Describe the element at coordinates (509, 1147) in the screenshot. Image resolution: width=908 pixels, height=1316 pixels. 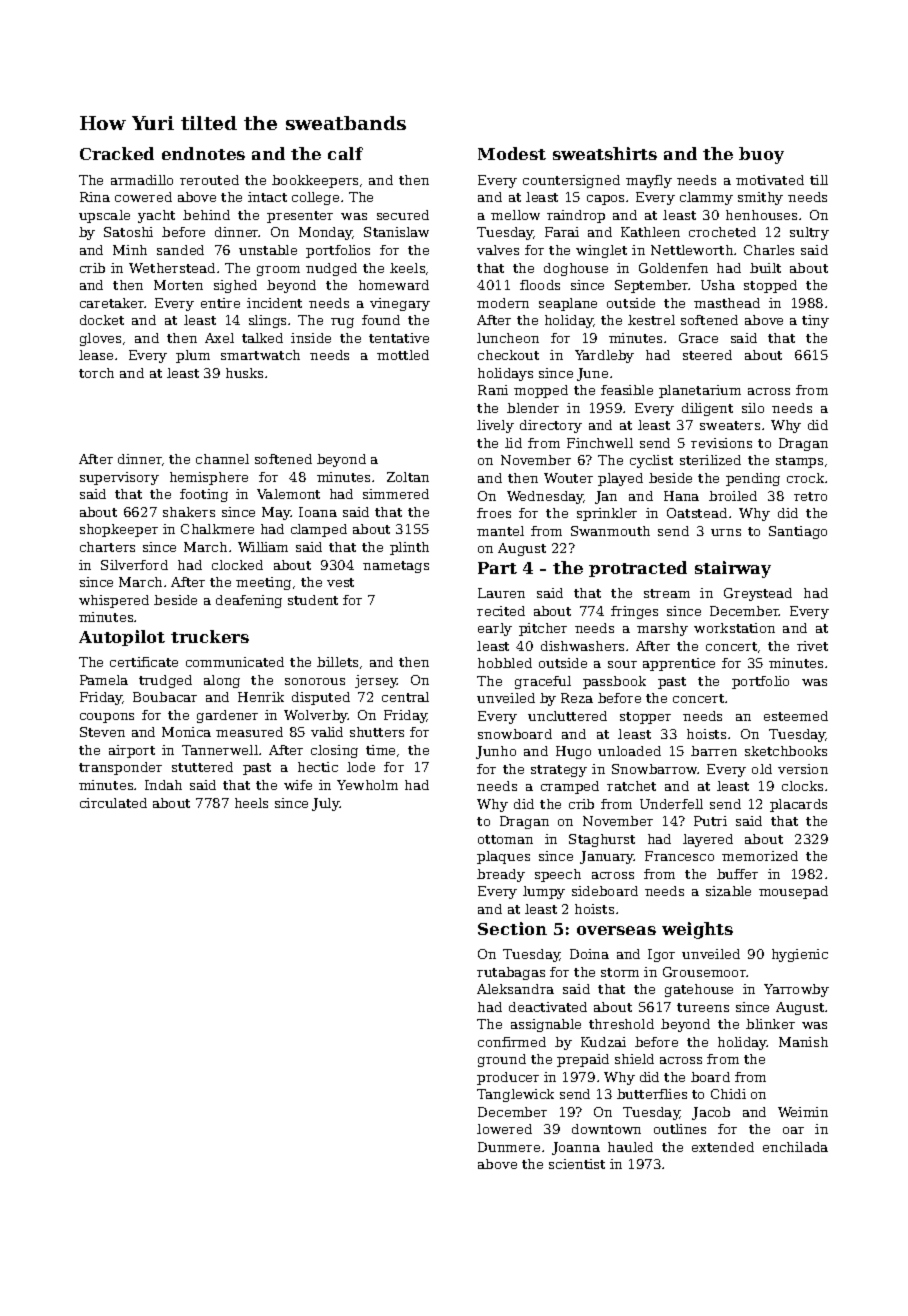
I see `Dunmere` at that location.
